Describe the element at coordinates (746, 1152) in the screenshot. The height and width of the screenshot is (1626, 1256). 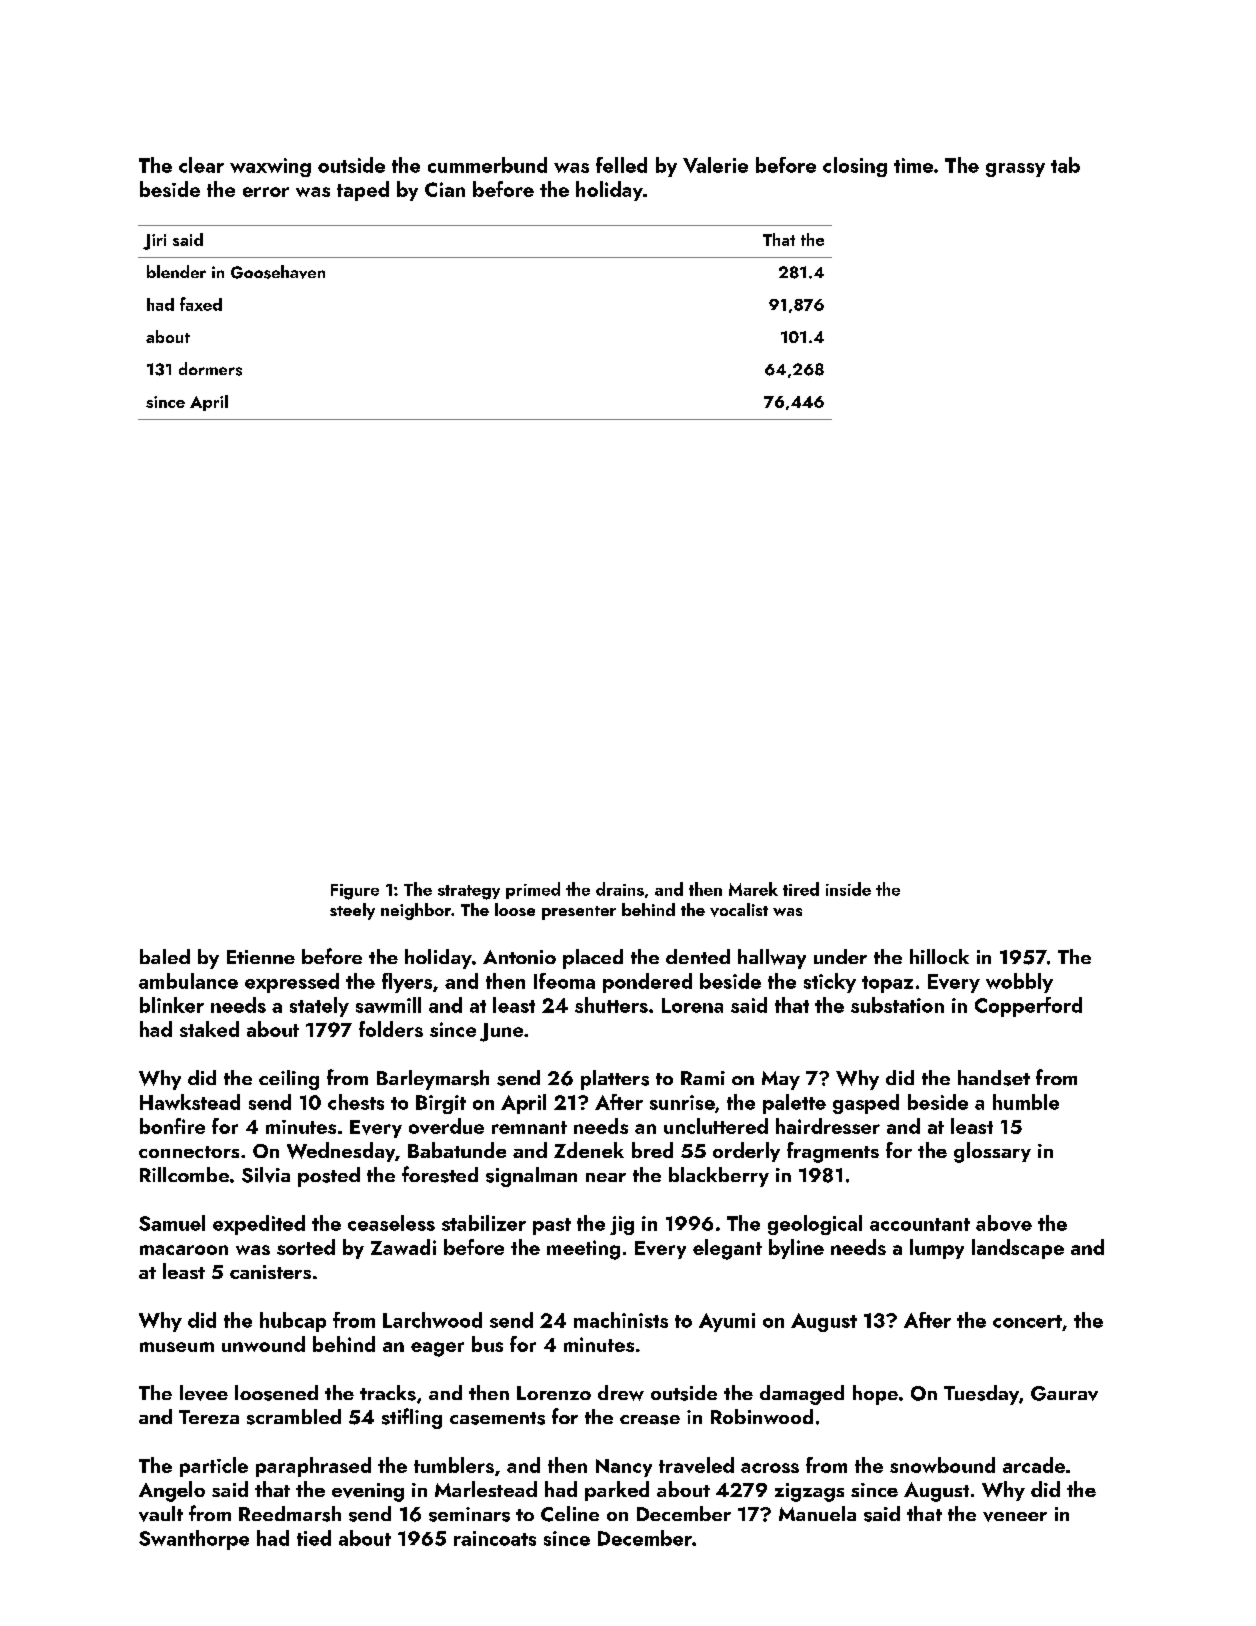
I see `orderly` at that location.
